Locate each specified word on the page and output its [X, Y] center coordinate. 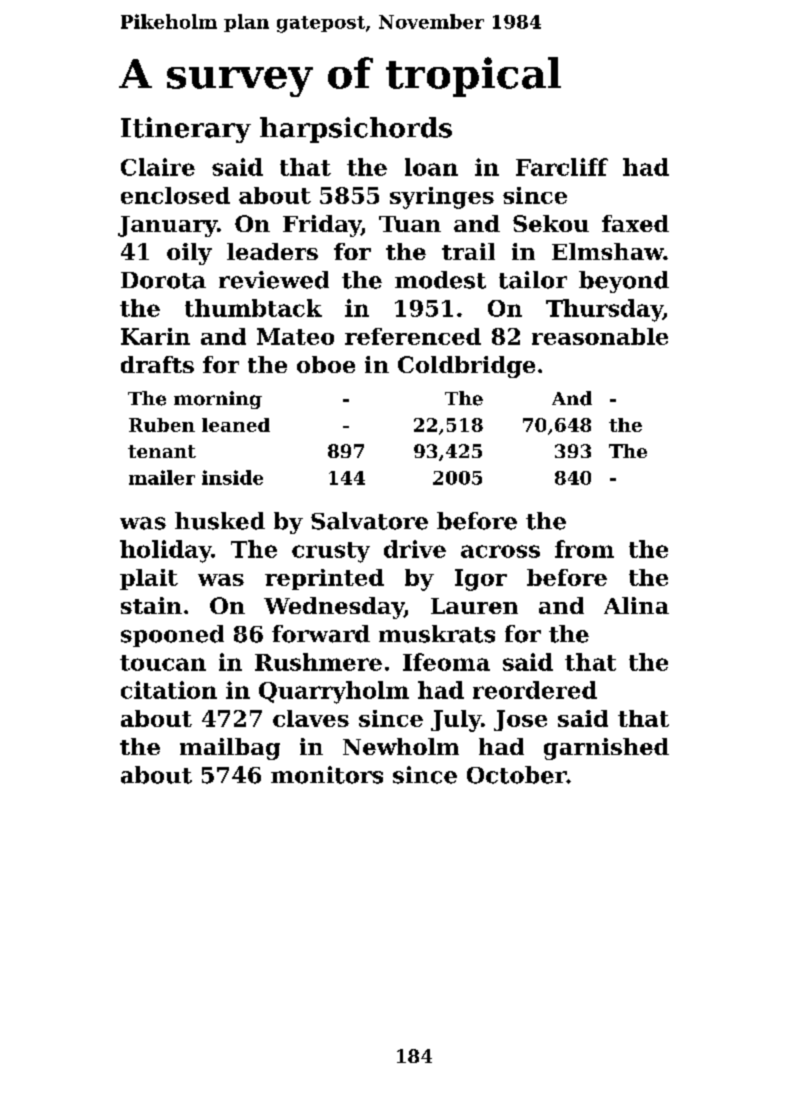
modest [440, 280]
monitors [327, 775]
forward [321, 634]
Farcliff [562, 167]
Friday [322, 226]
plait [149, 579]
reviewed [274, 280]
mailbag [230, 749]
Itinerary [186, 130]
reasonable [600, 336]
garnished [606, 749]
